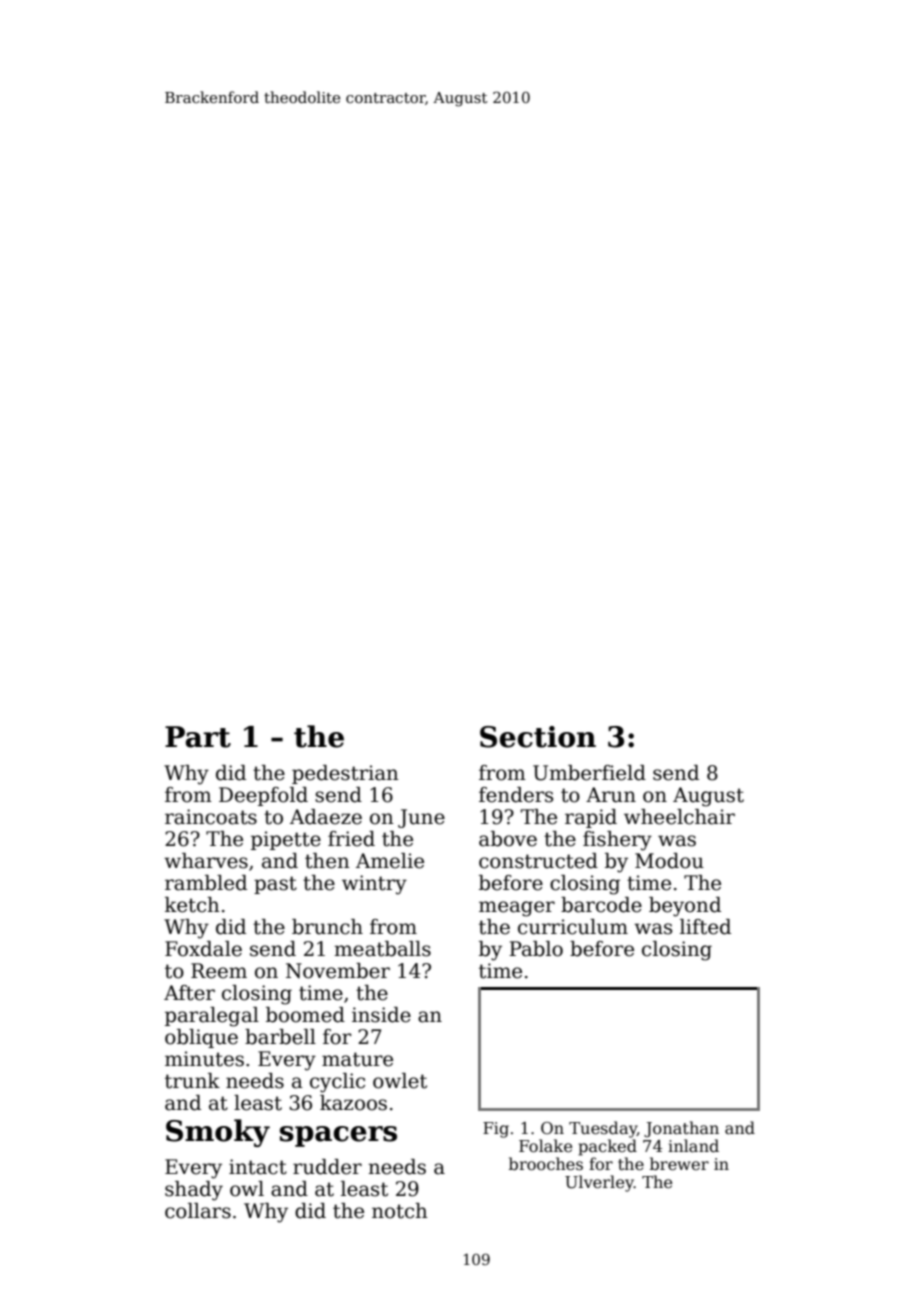 This screenshot has width=924, height=1311. What do you see at coordinates (669, 861) in the screenshot?
I see `Modou` at bounding box center [669, 861].
